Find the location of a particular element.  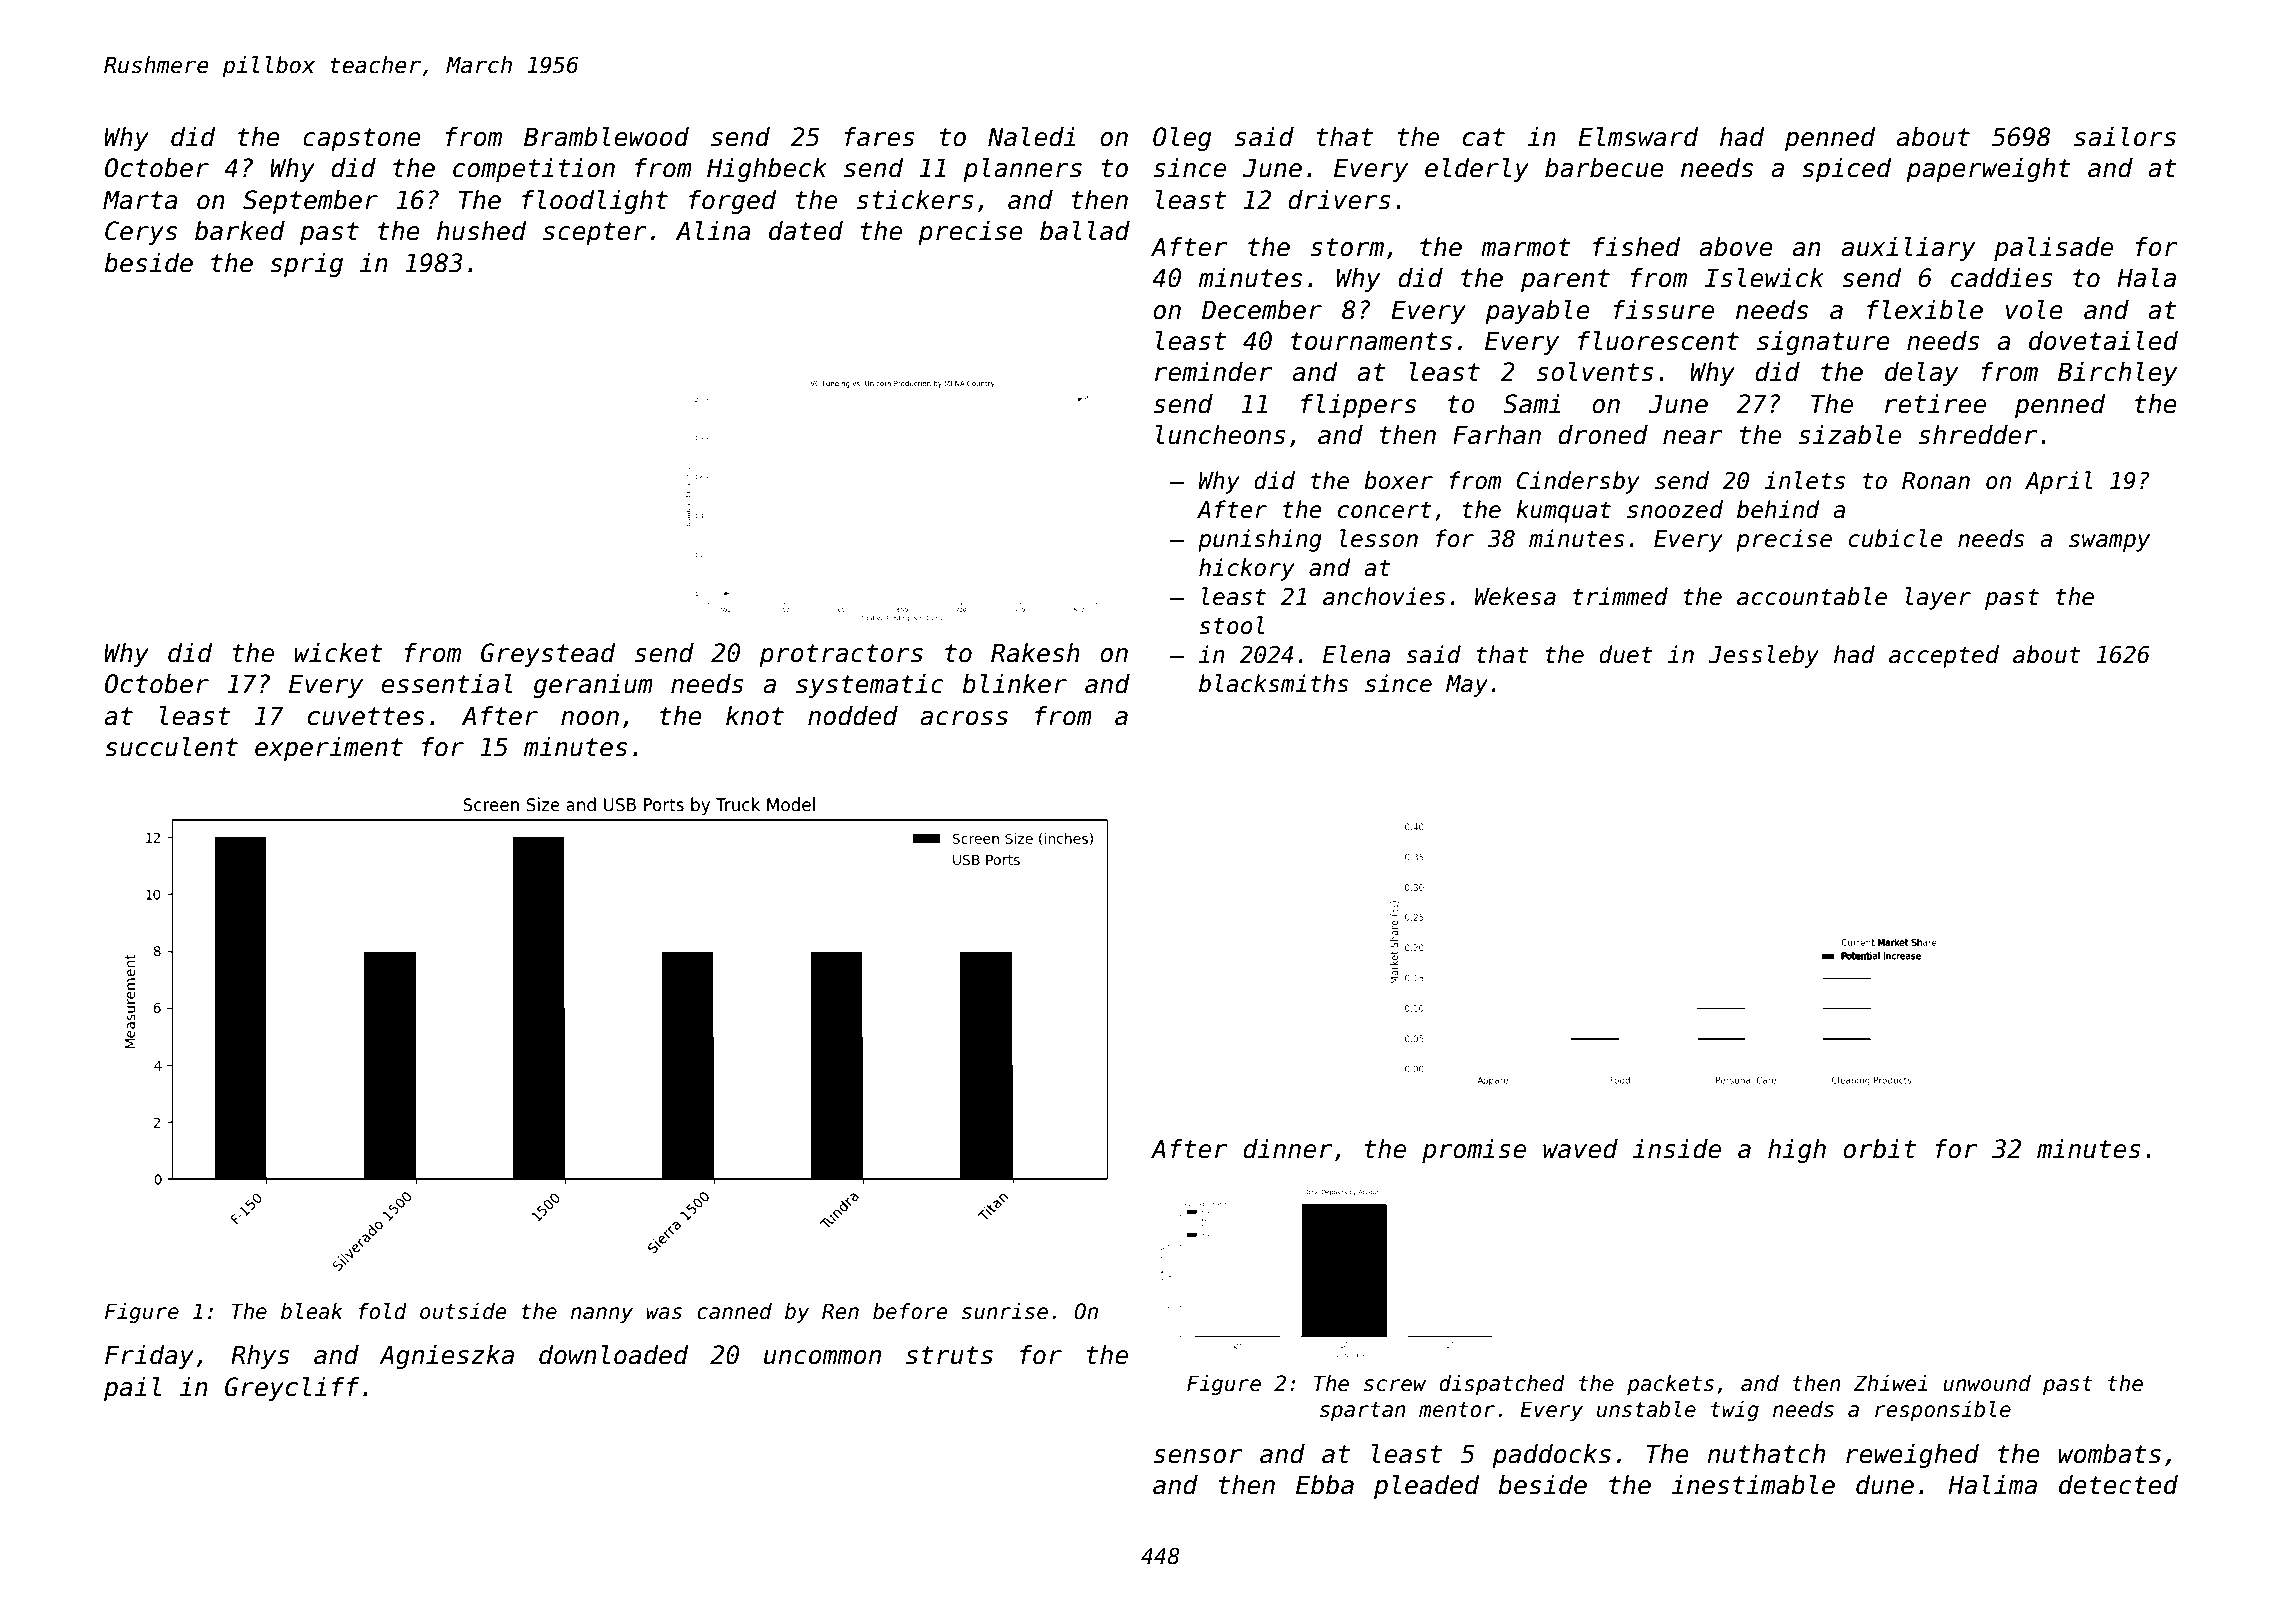

Birchley is located at coordinates (2118, 374).
